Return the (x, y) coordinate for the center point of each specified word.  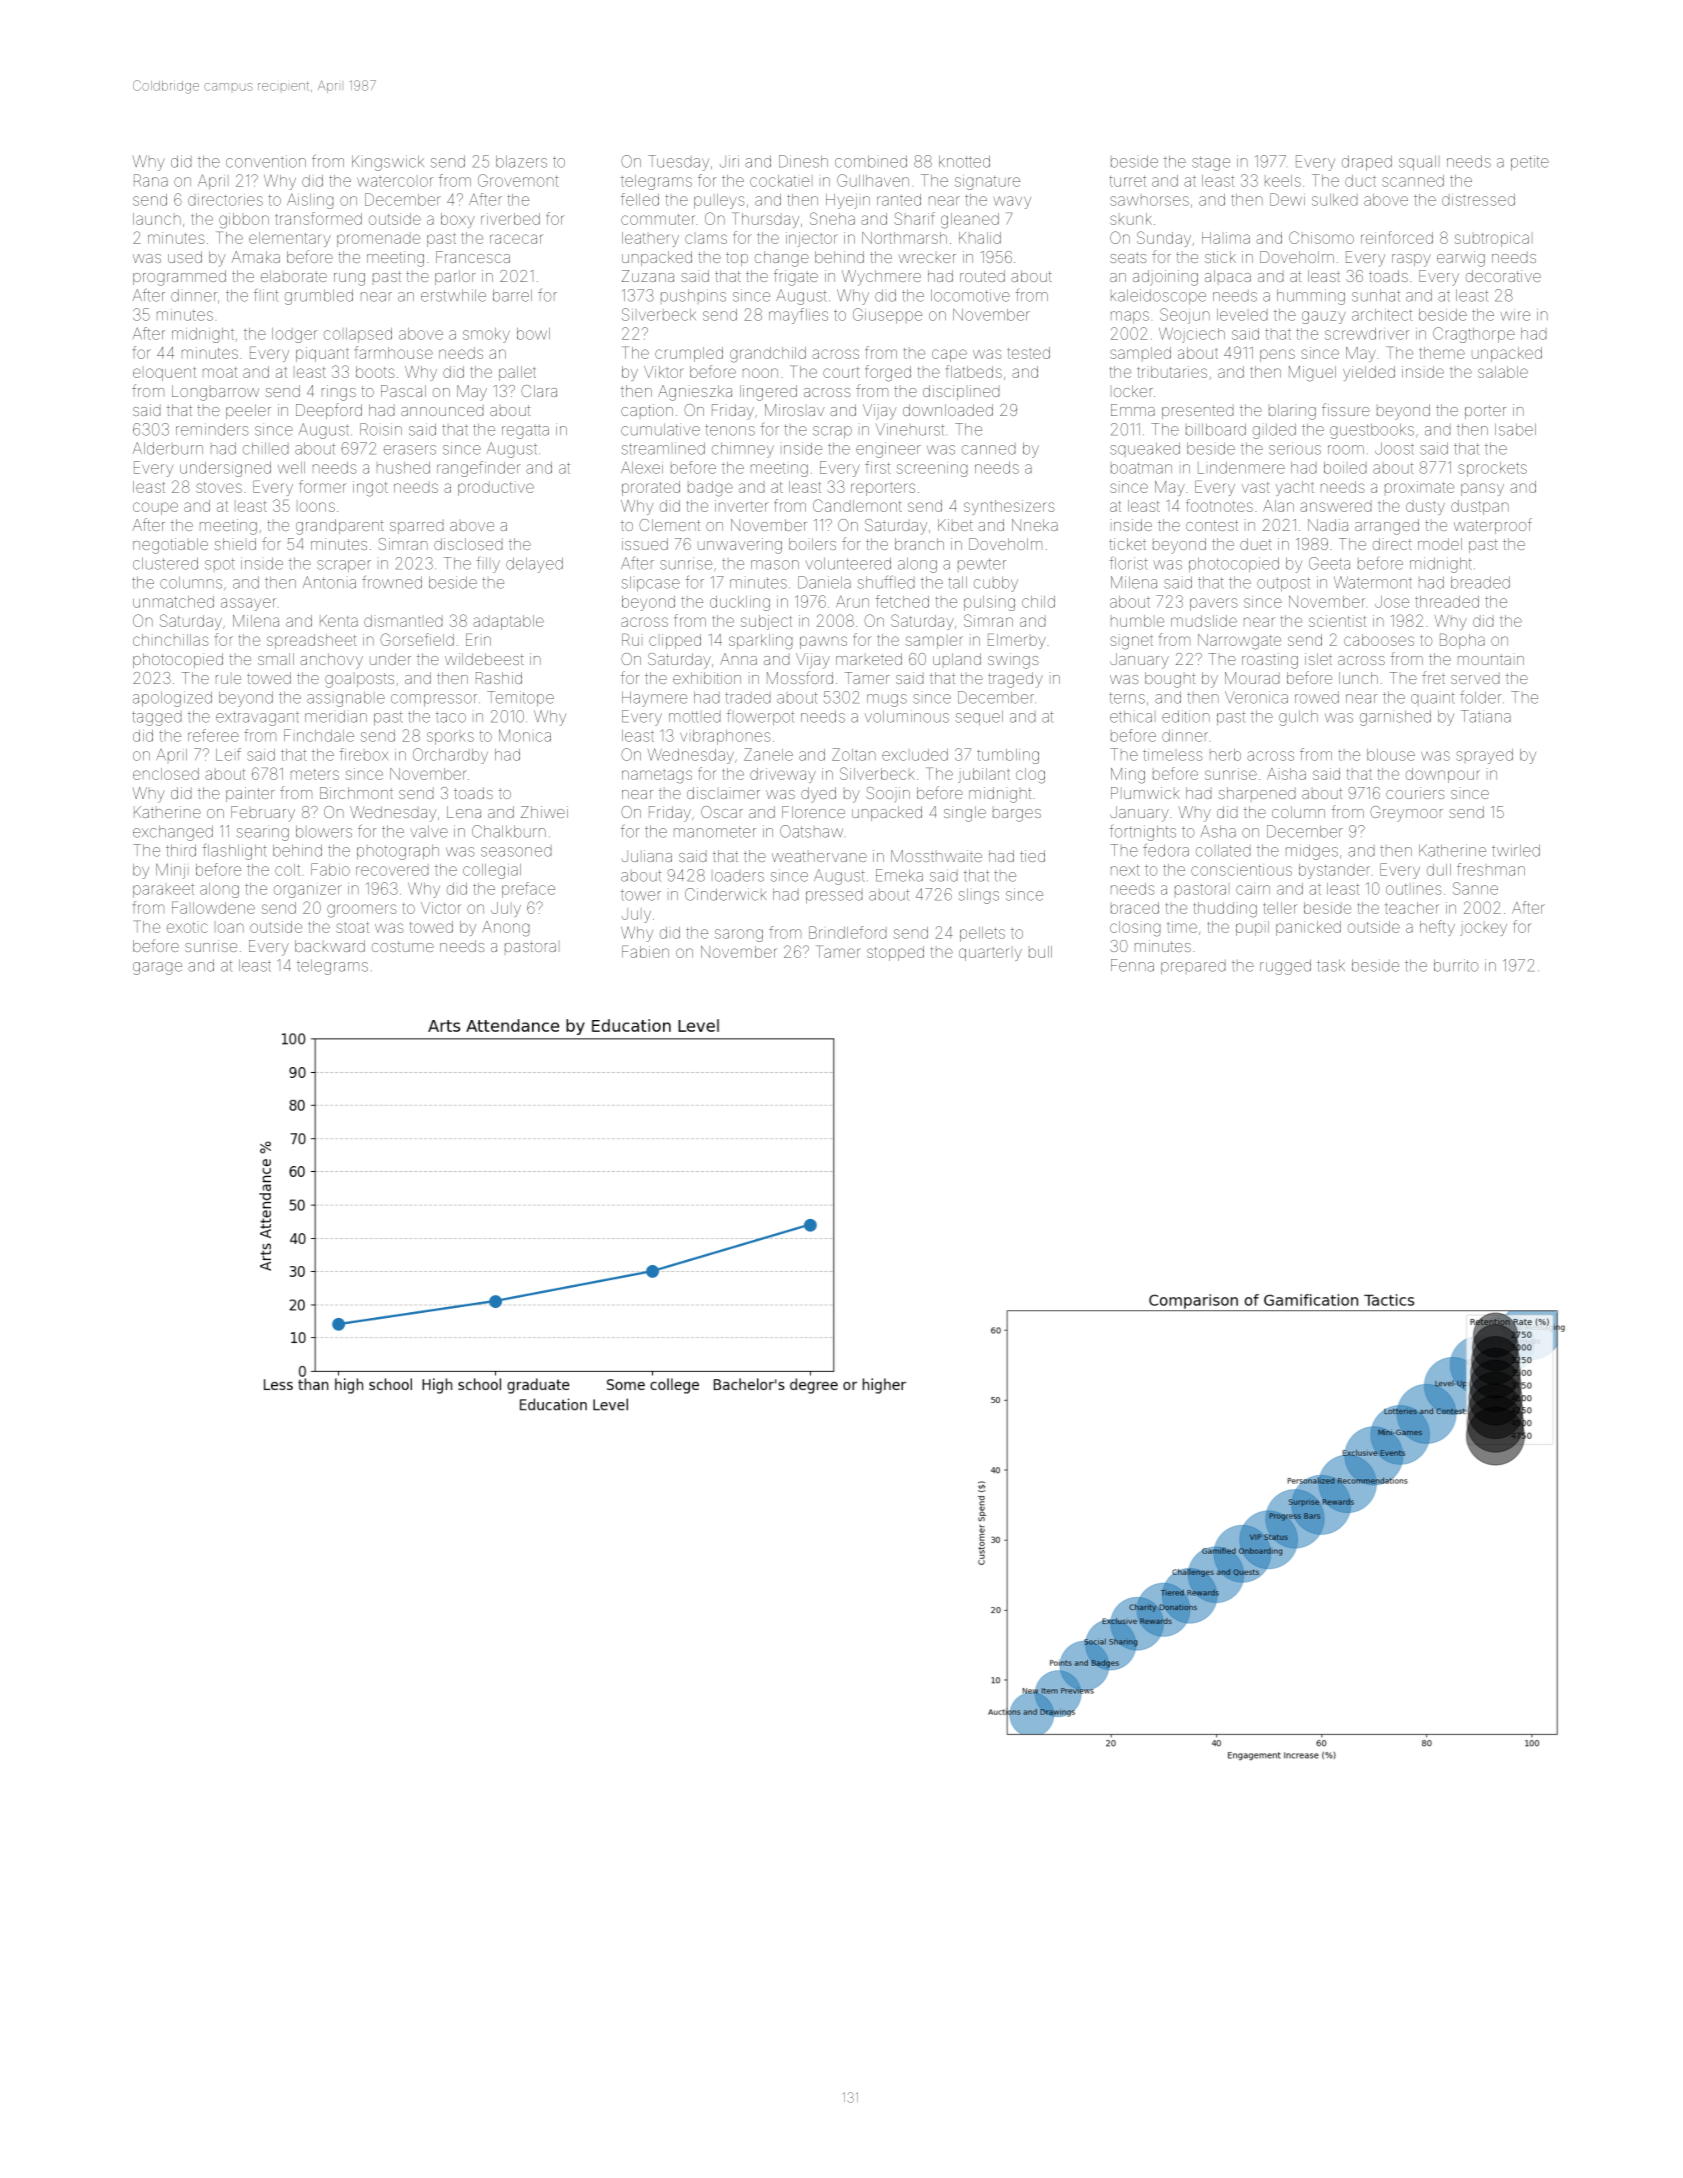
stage (1211, 163)
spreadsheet (311, 641)
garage (157, 968)
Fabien (645, 951)
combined (871, 161)
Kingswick (388, 163)
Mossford (800, 677)
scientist (1337, 621)
